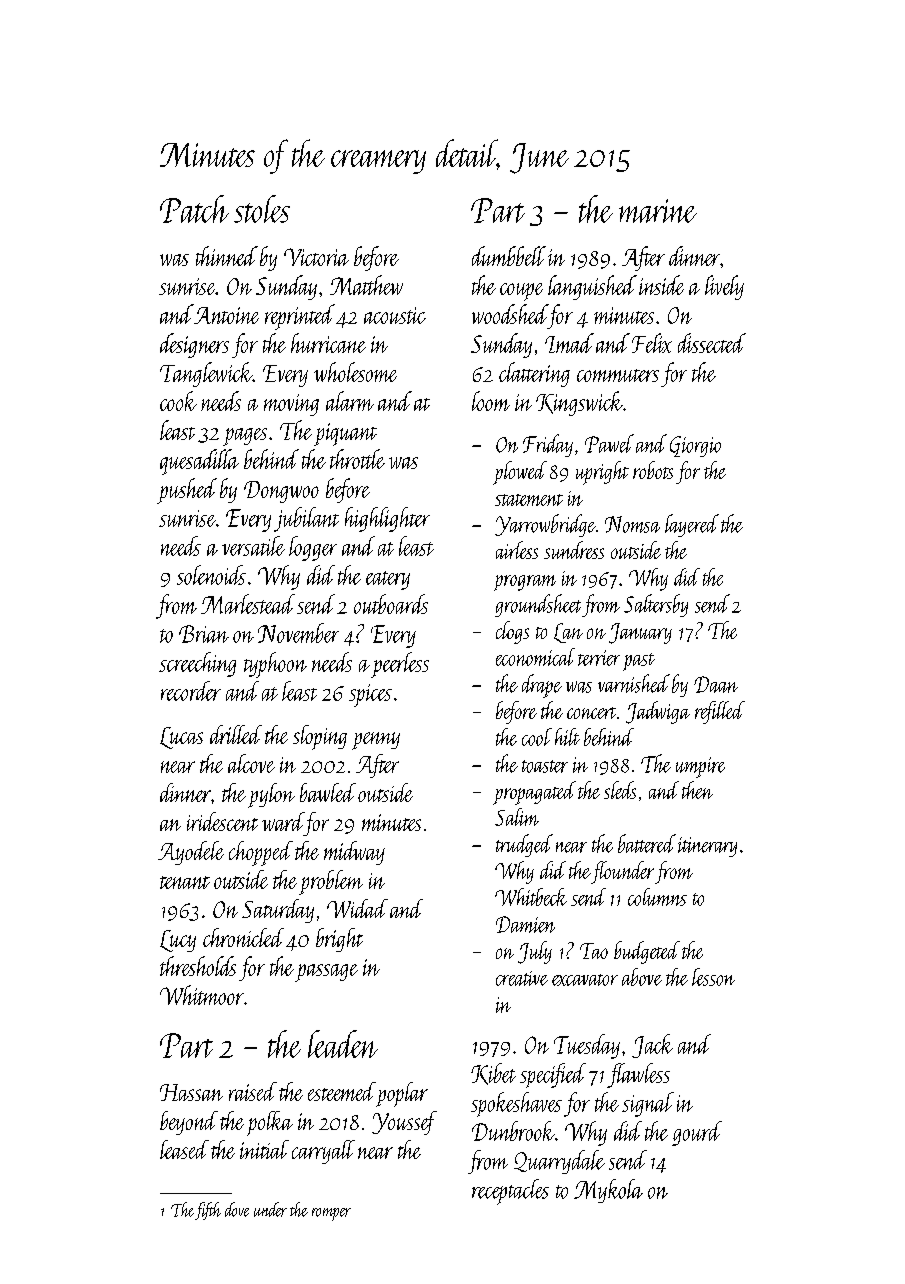 This page has height=1284, width=905. I want to click on problem, so click(331, 882).
